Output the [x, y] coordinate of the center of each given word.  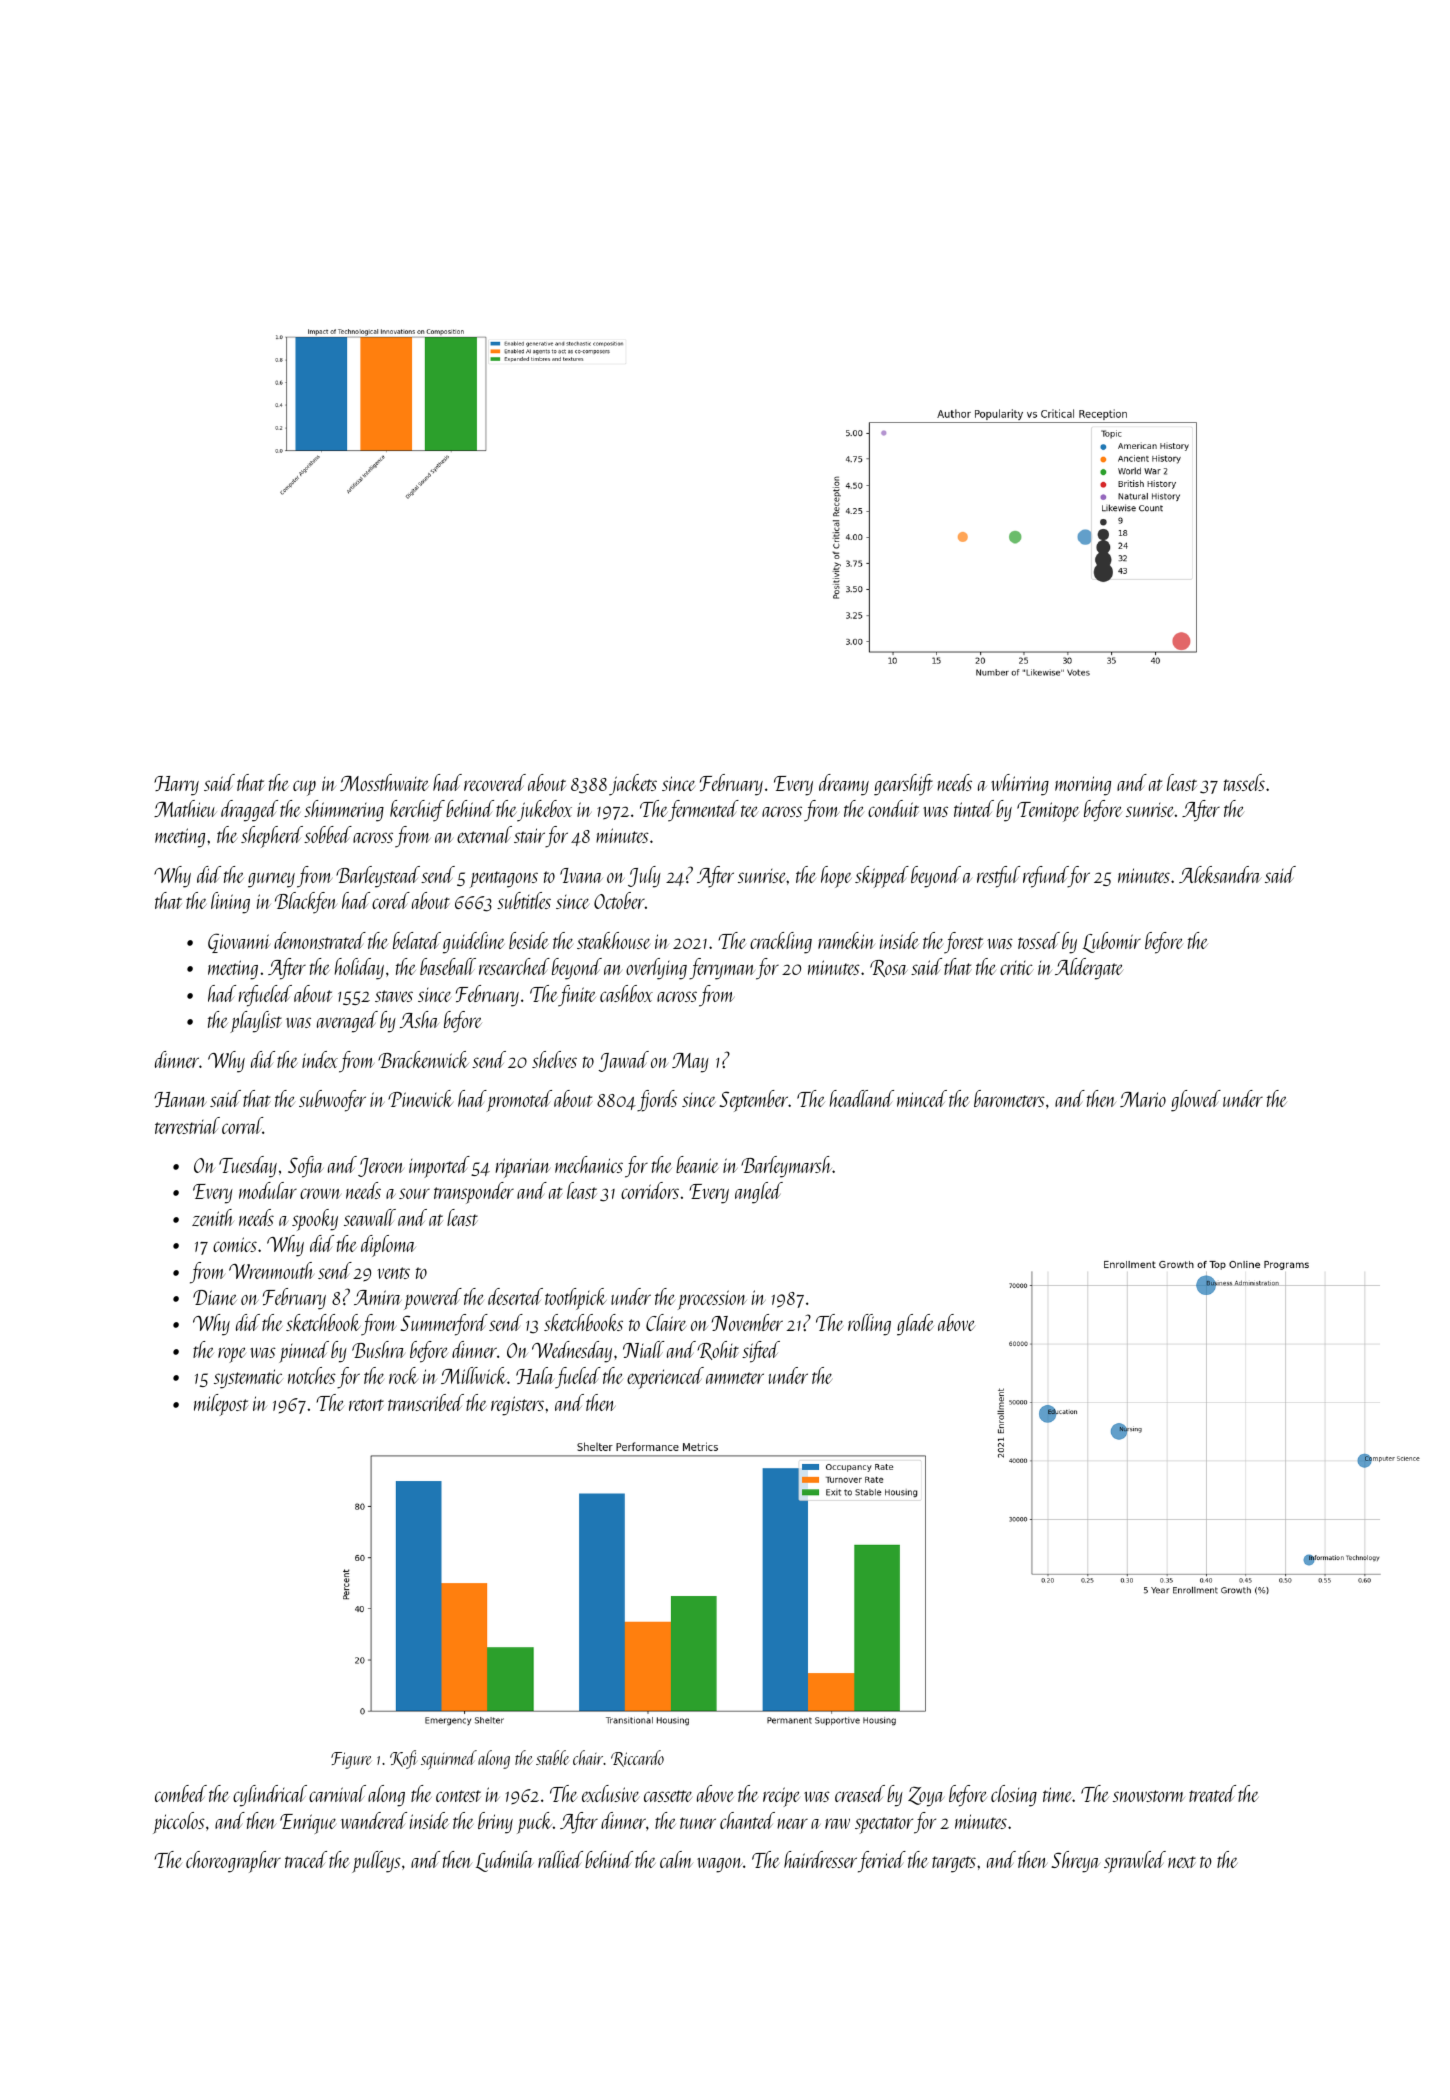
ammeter [735, 1378]
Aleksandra [1220, 874]
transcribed [426, 1402]
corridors [650, 1190]
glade [915, 1325]
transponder [474, 1193]
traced [306, 1859]
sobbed [328, 834]
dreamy [844, 785]
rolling [869, 1325]
